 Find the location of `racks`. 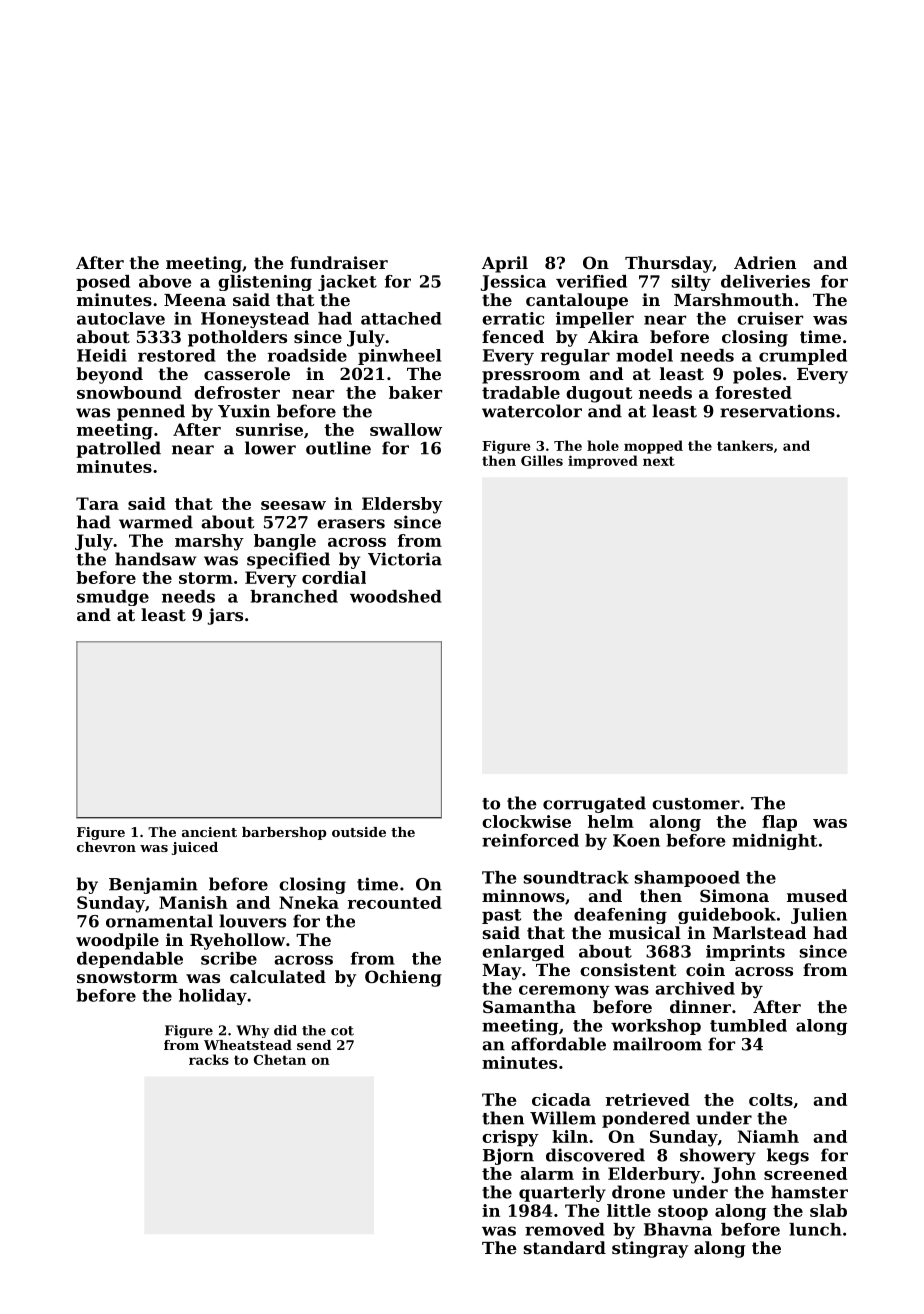

racks is located at coordinates (209, 1059).
